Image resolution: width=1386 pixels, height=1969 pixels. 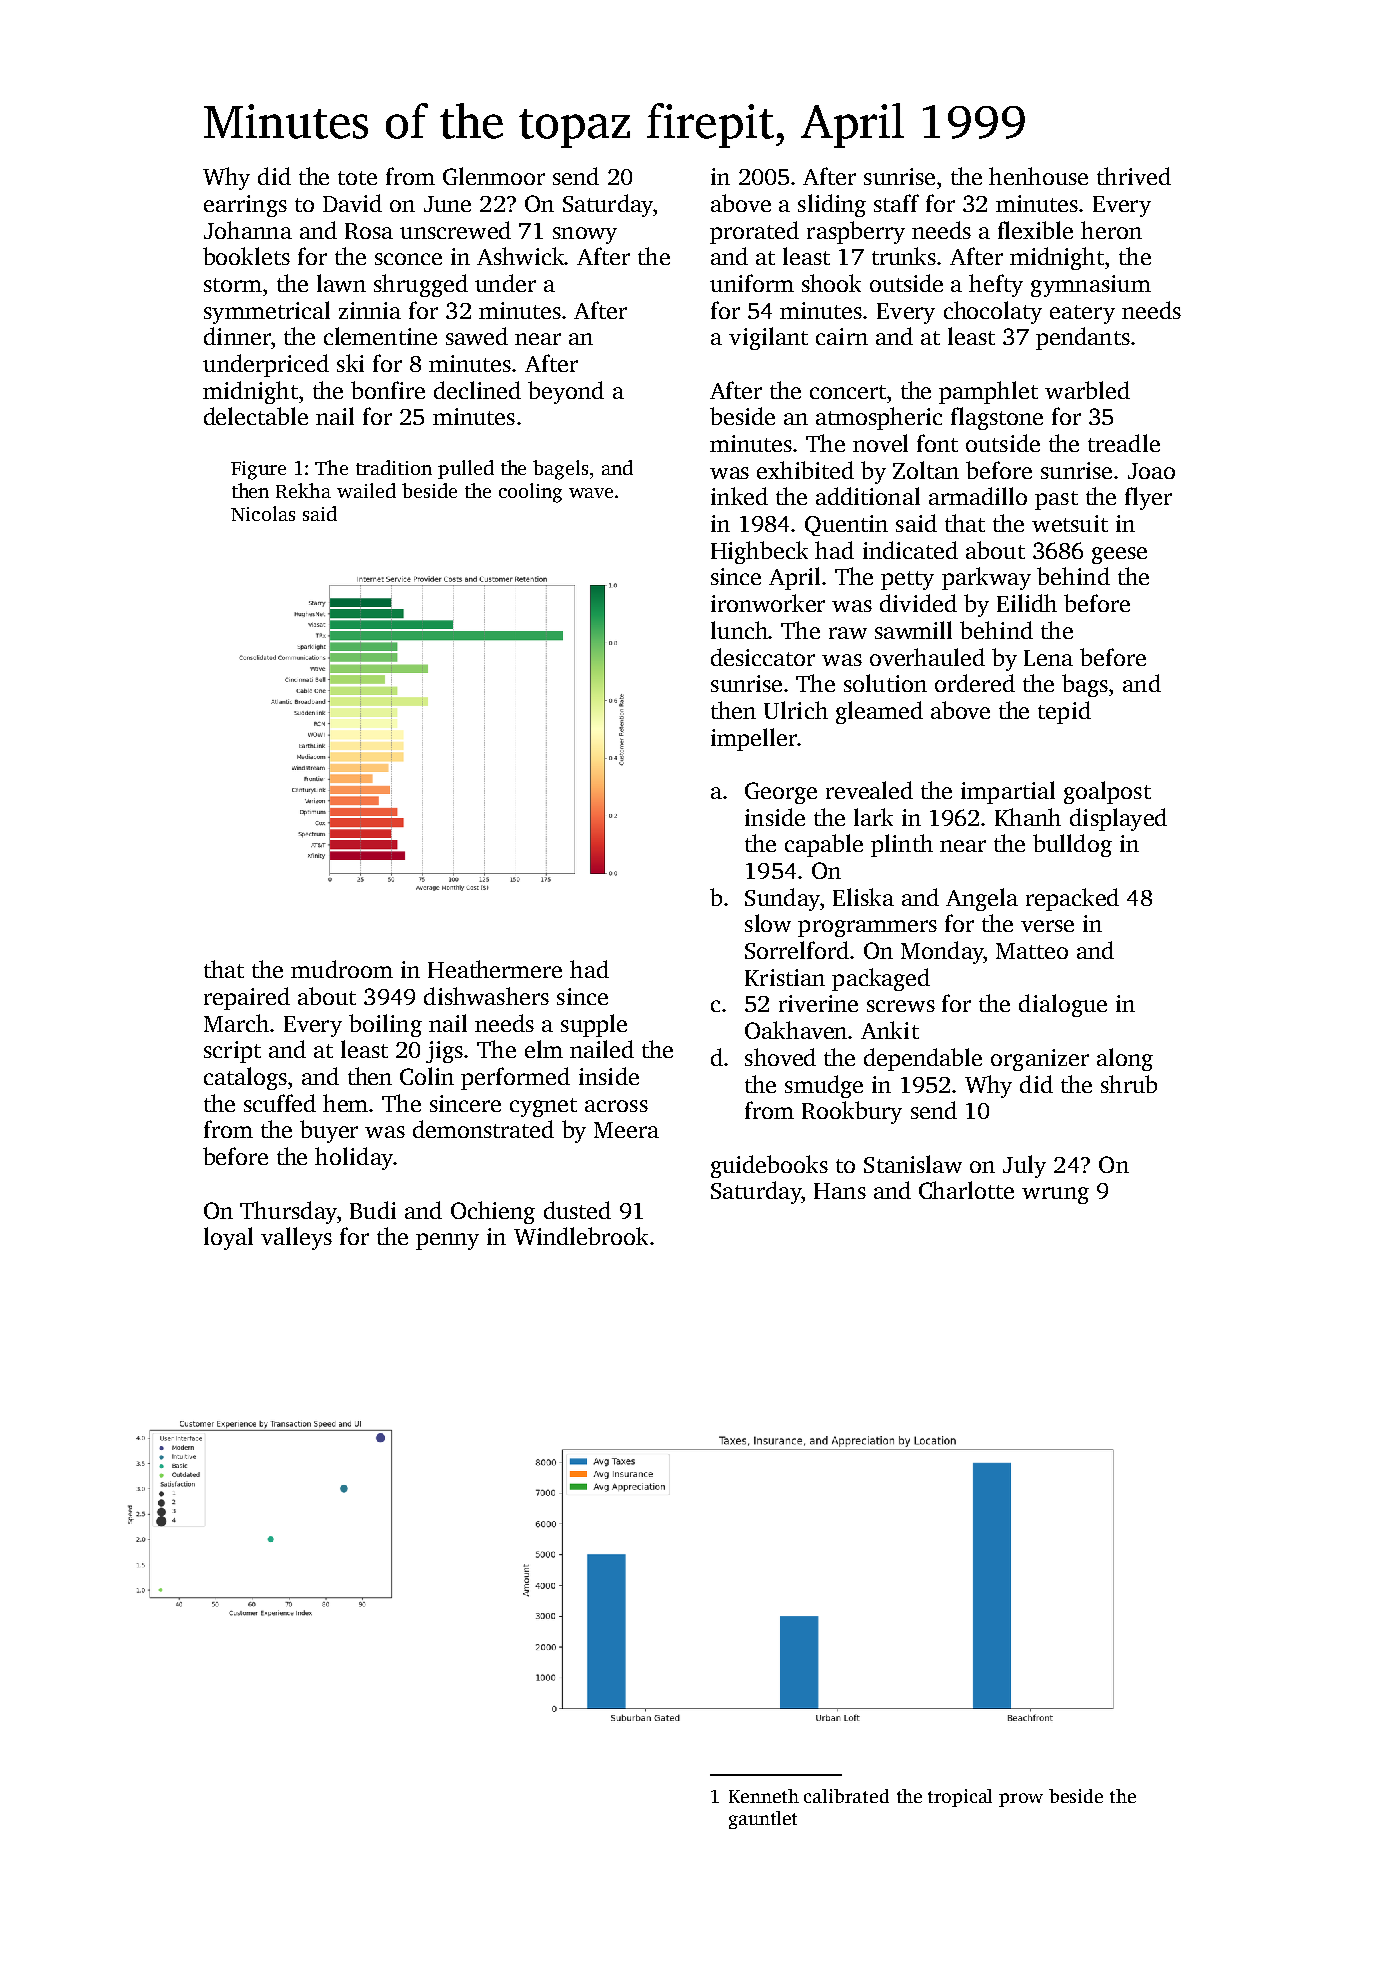 I want to click on tote, so click(x=357, y=178).
